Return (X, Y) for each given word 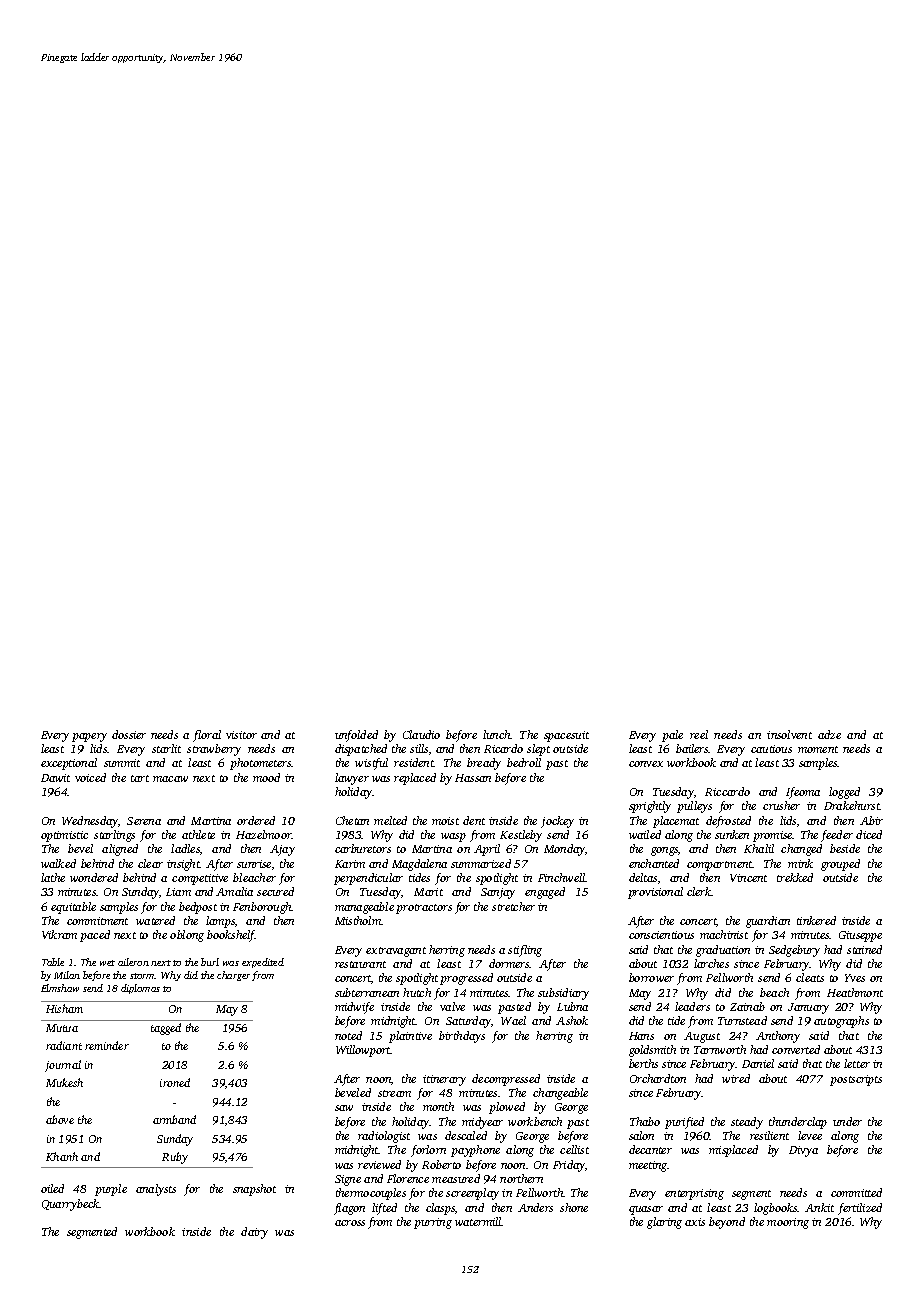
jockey (557, 822)
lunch (497, 734)
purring (433, 1223)
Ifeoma (803, 793)
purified (684, 1123)
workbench (535, 1121)
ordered (256, 820)
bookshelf (231, 936)
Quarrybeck (71, 1205)
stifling (525, 951)
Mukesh (64, 1082)
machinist (724, 934)
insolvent (789, 734)
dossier (129, 734)
